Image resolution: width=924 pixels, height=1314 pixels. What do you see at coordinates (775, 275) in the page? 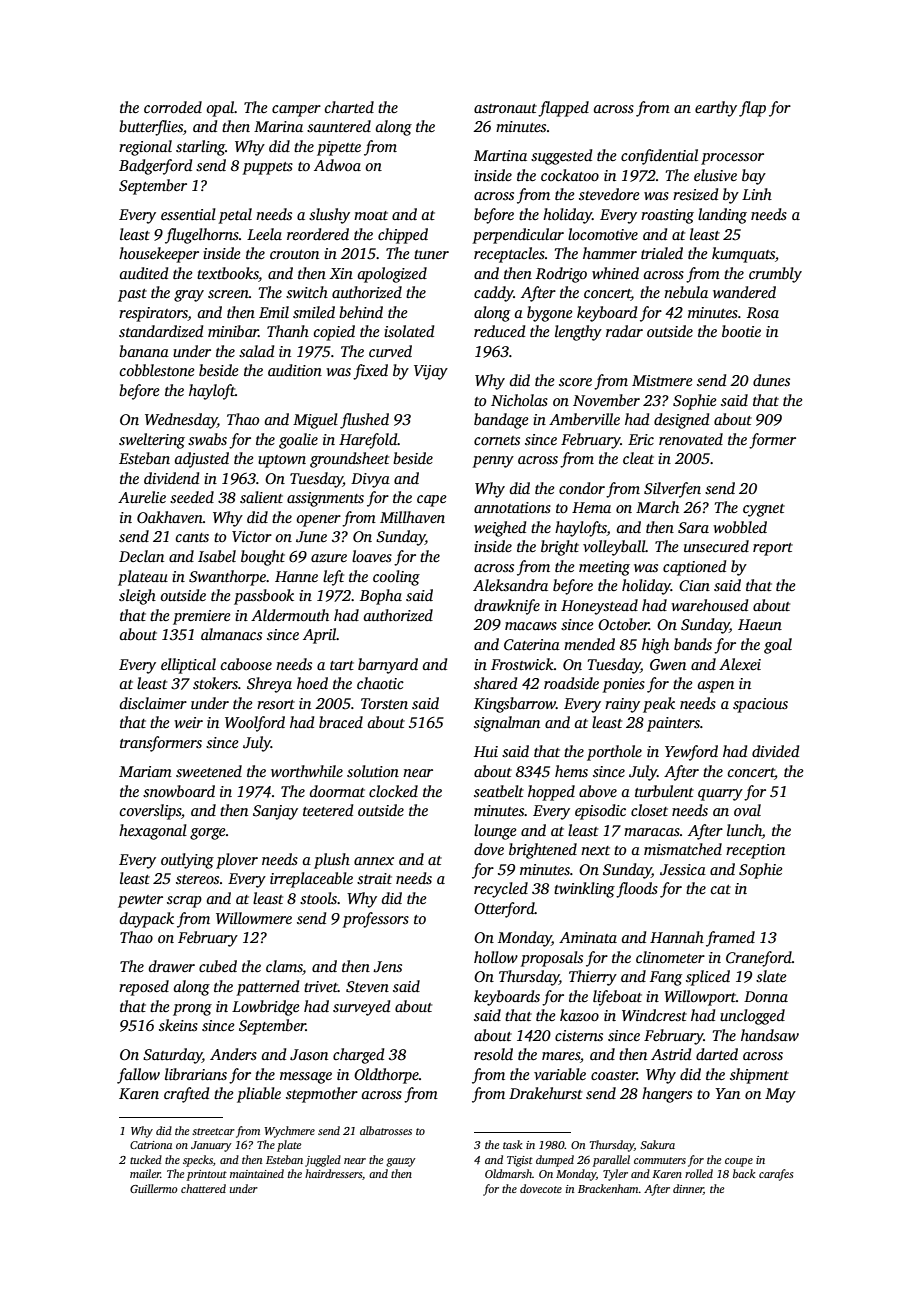
I see `crumbly` at bounding box center [775, 275].
